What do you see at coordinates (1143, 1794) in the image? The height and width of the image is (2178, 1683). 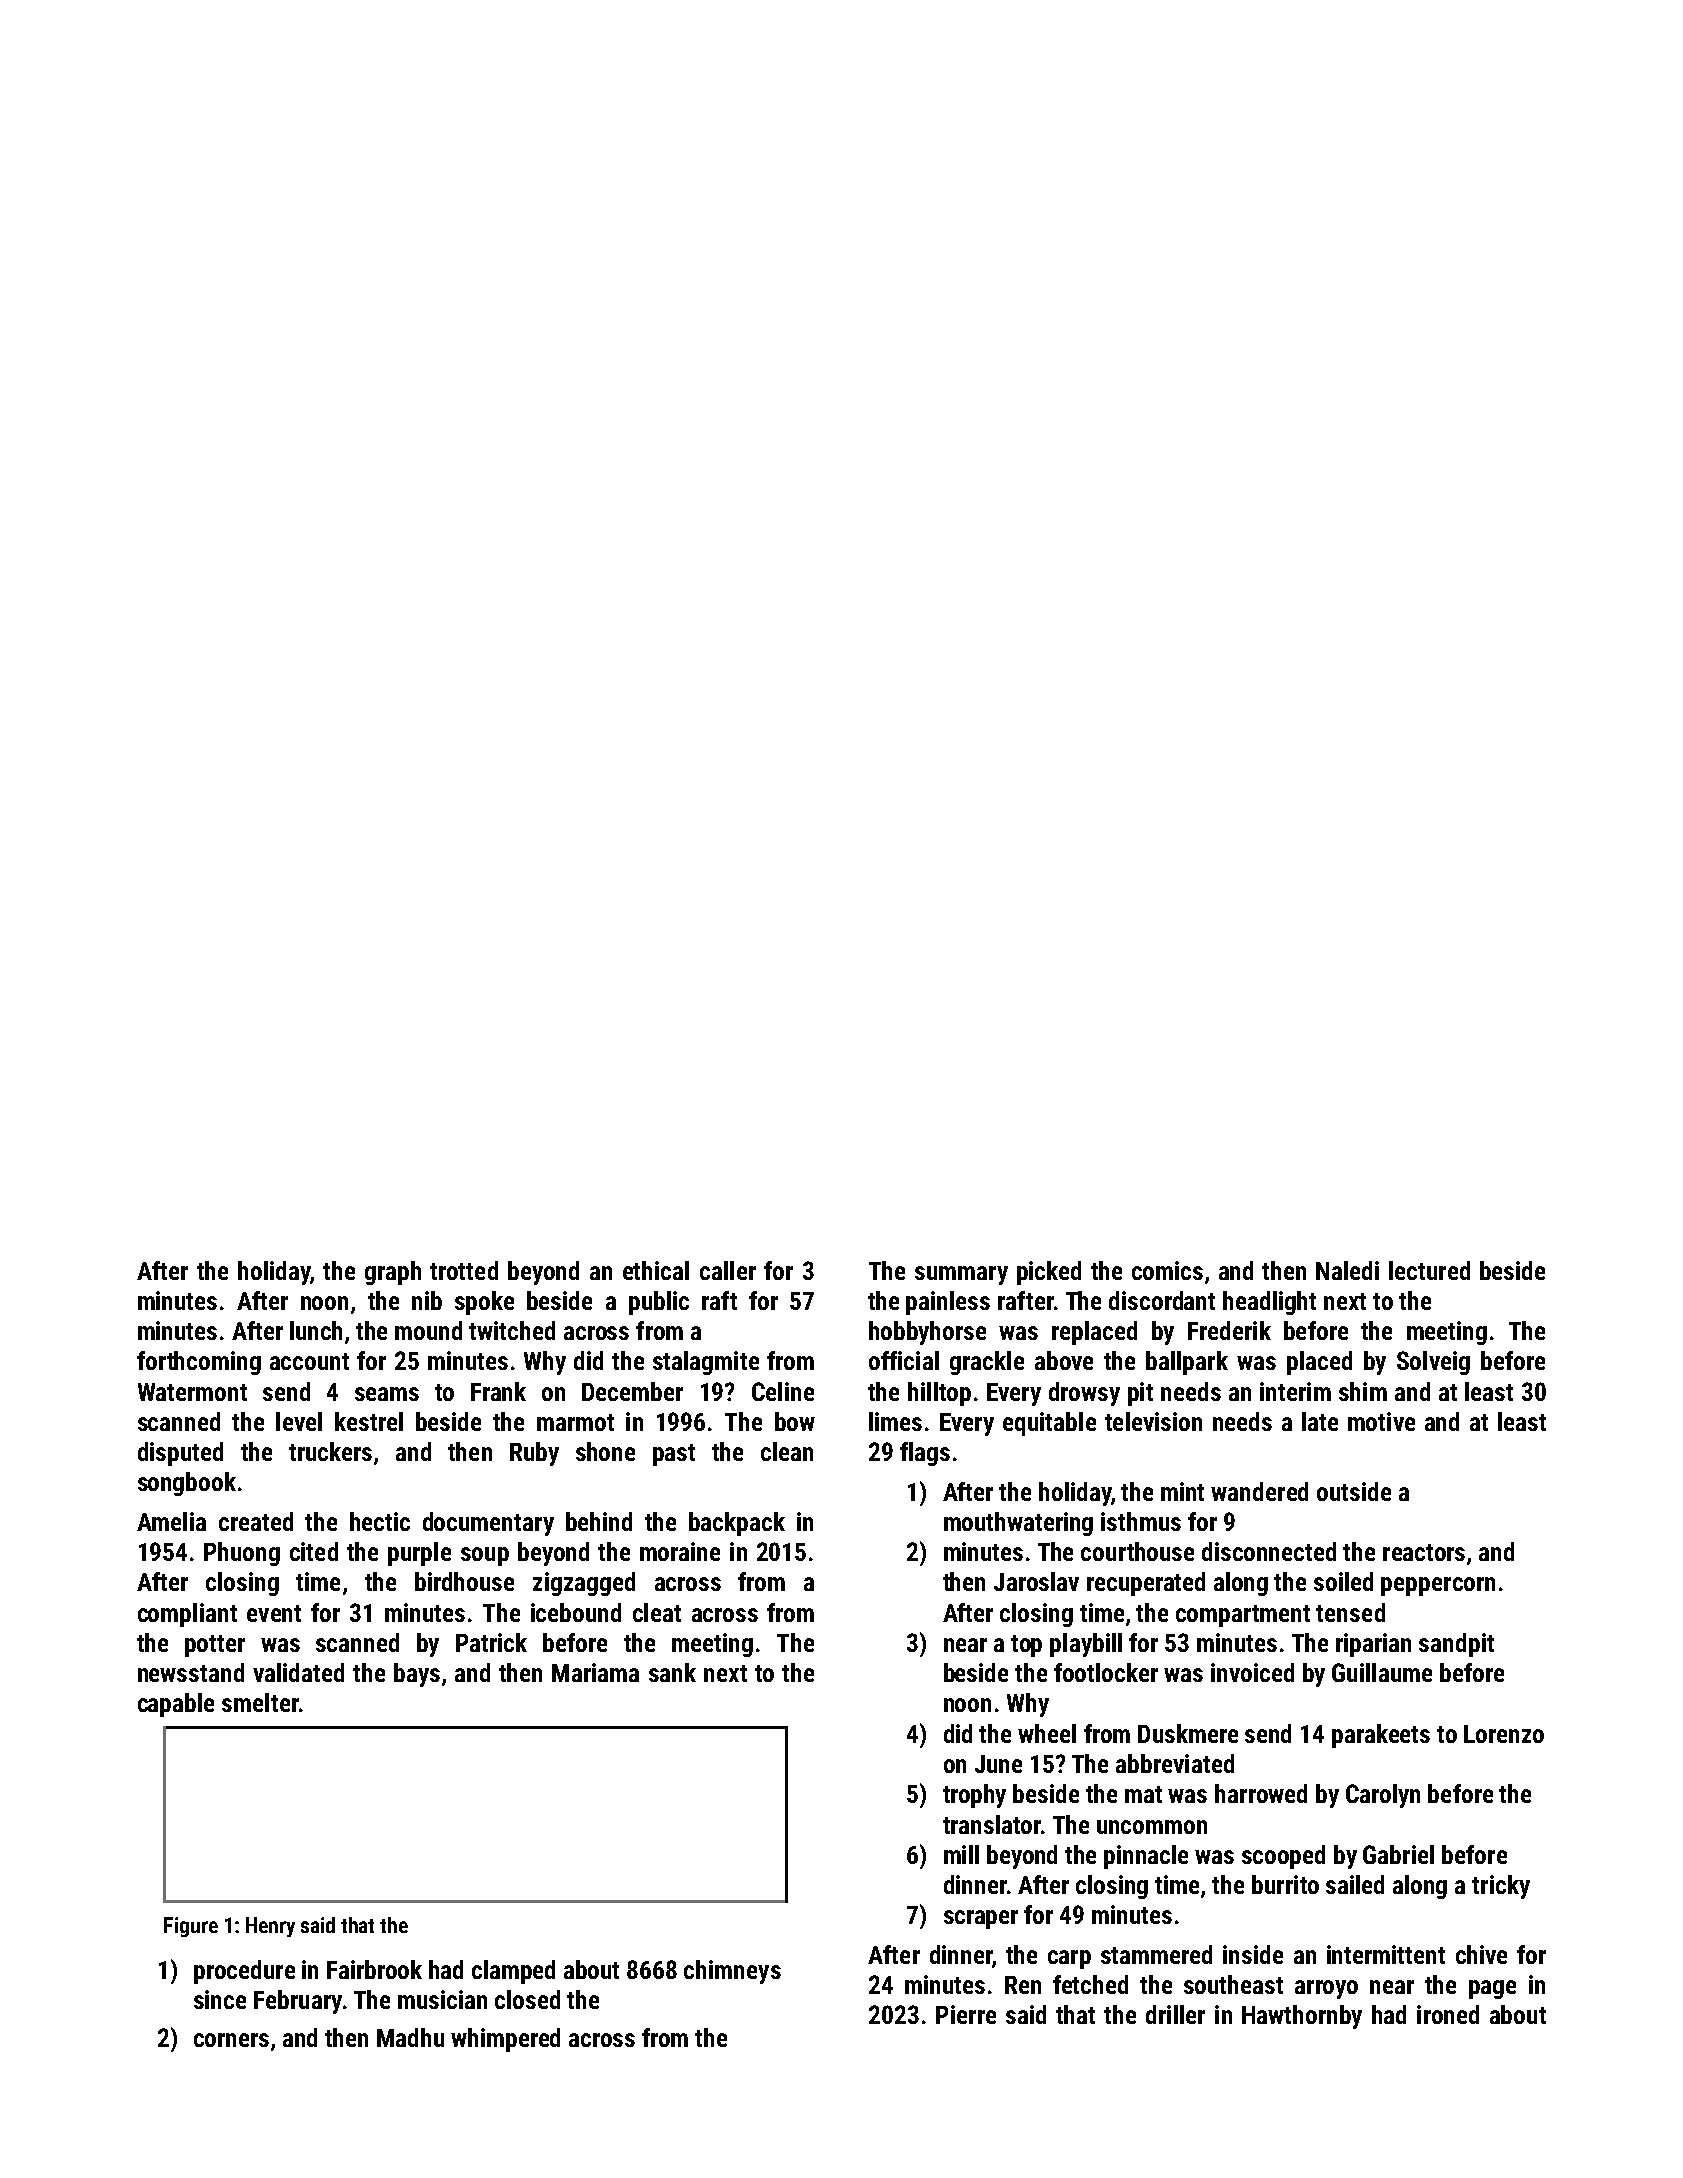 I see `mat` at bounding box center [1143, 1794].
